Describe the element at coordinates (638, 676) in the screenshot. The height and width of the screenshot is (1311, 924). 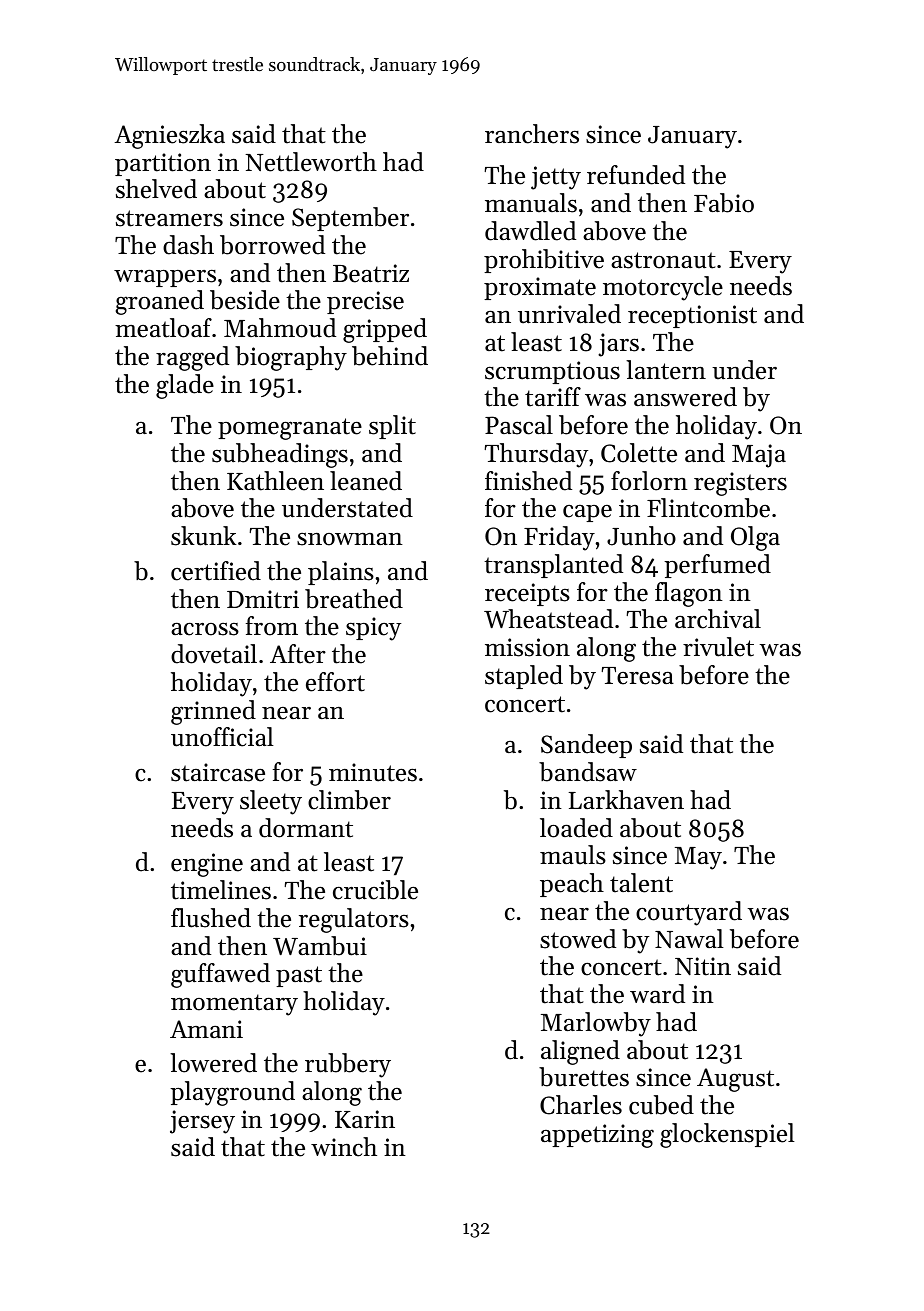
I see `Teresa` at that location.
